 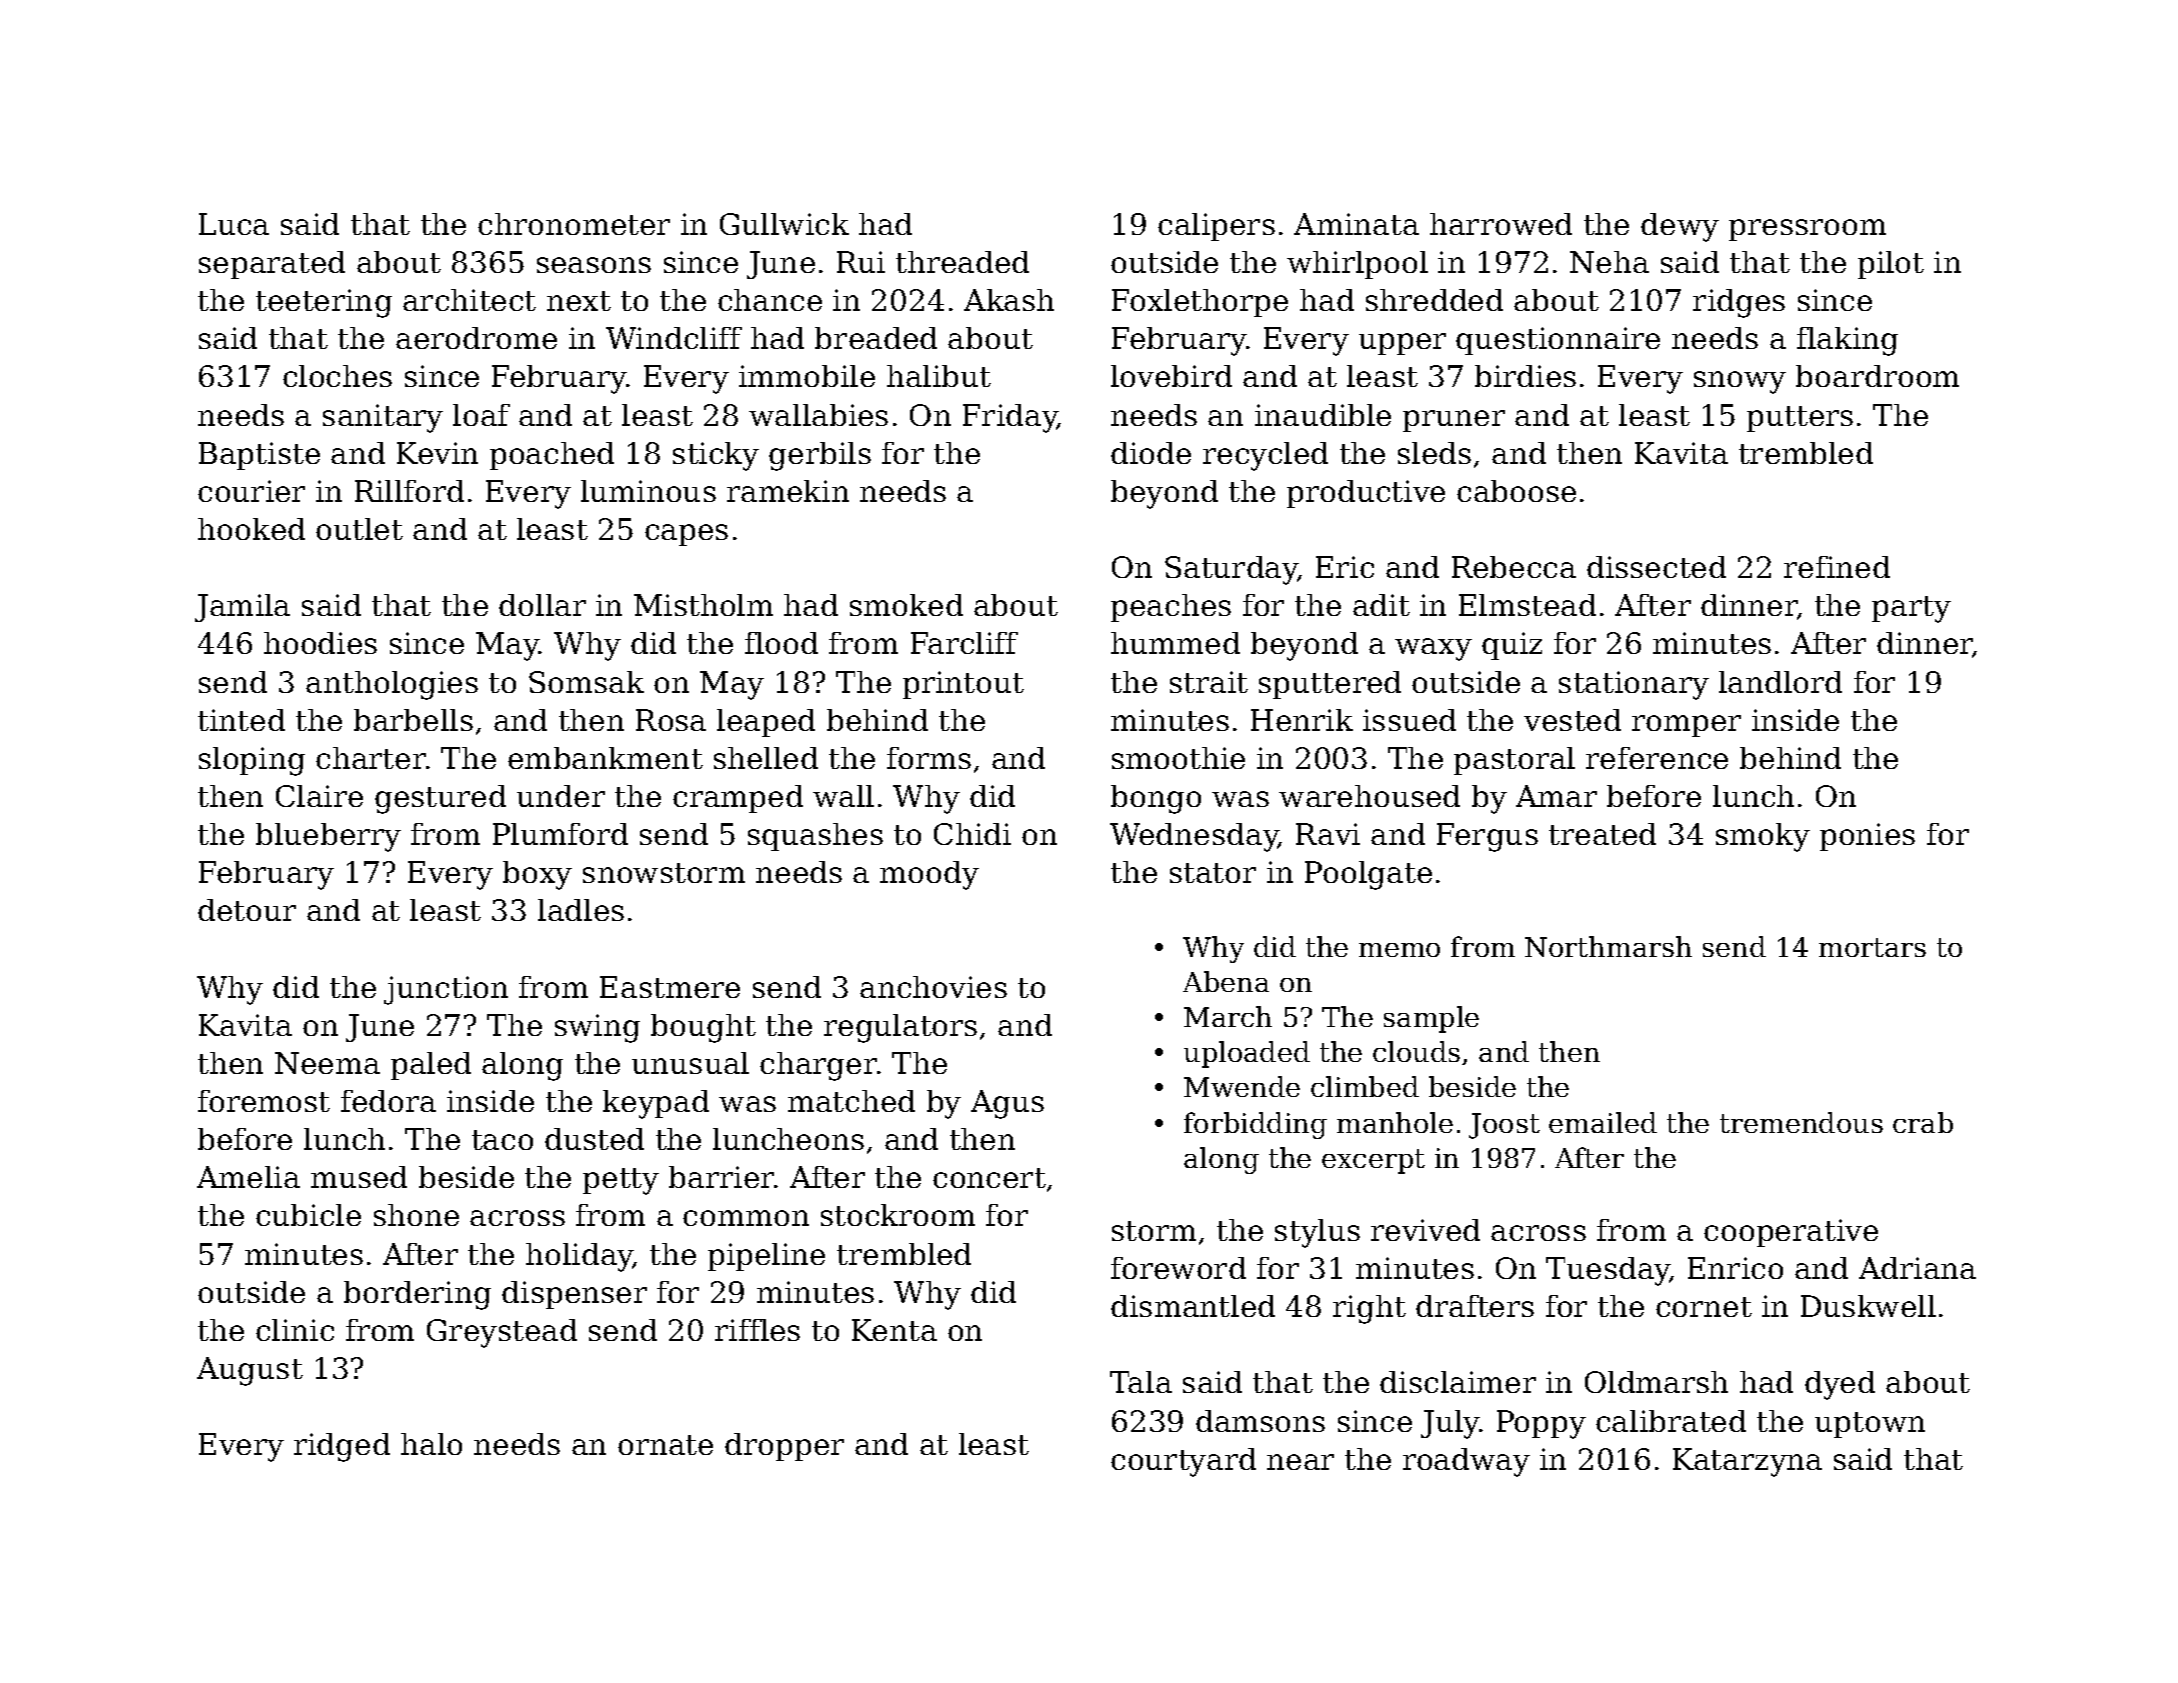 I want to click on Northmarsh, so click(x=1608, y=946).
